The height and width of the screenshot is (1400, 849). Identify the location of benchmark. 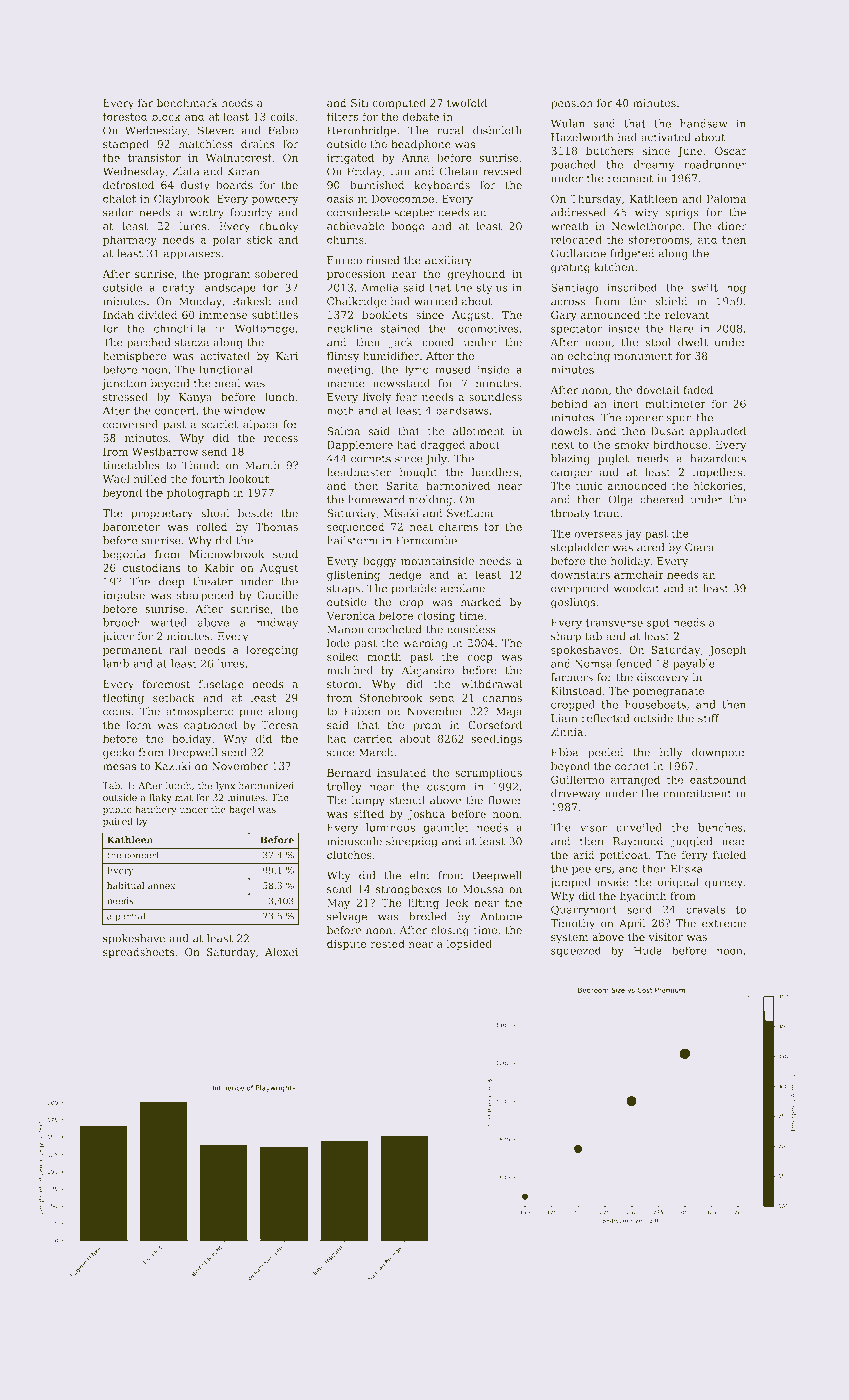
(187, 103).
